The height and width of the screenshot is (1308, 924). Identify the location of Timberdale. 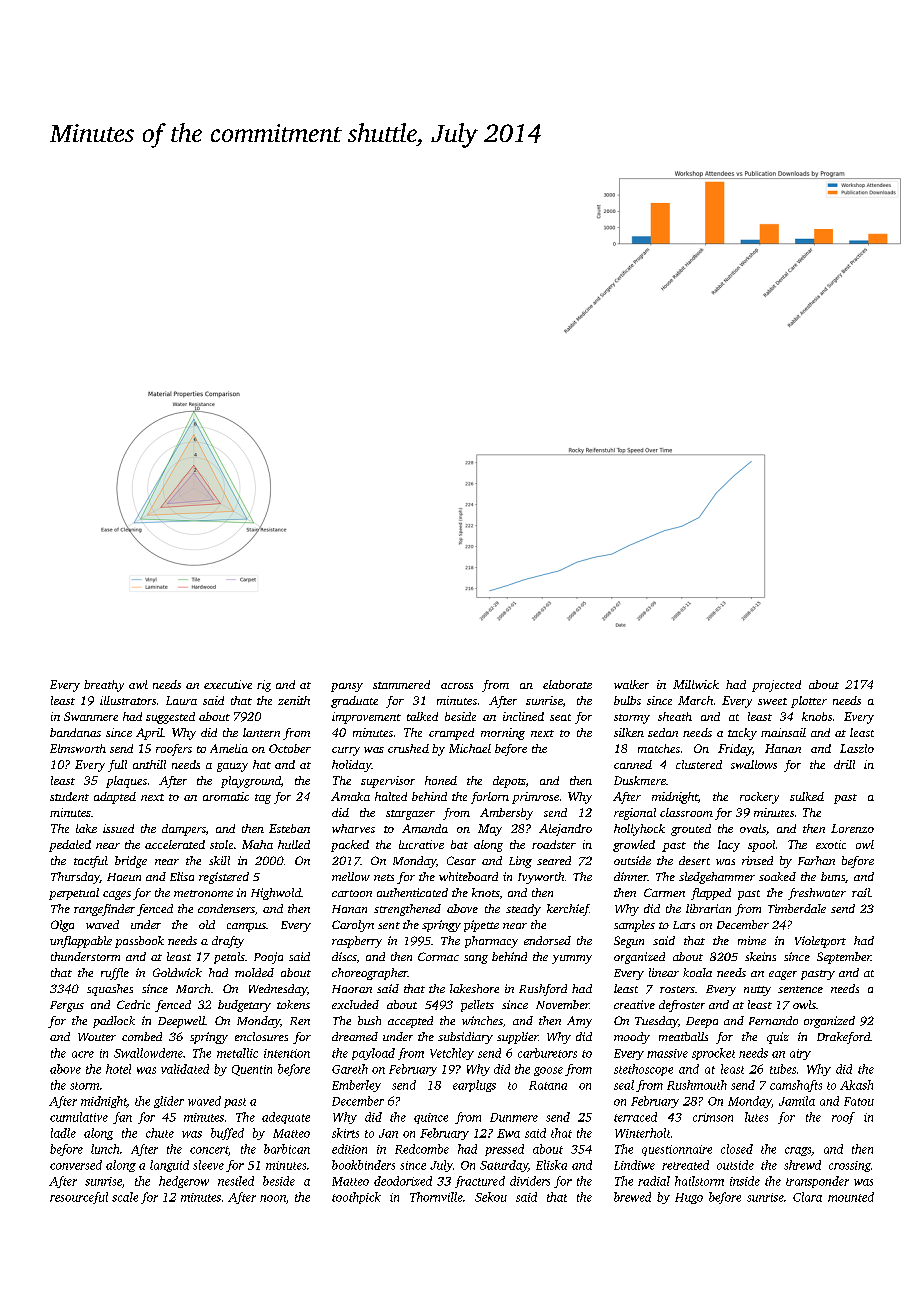
(797, 908).
